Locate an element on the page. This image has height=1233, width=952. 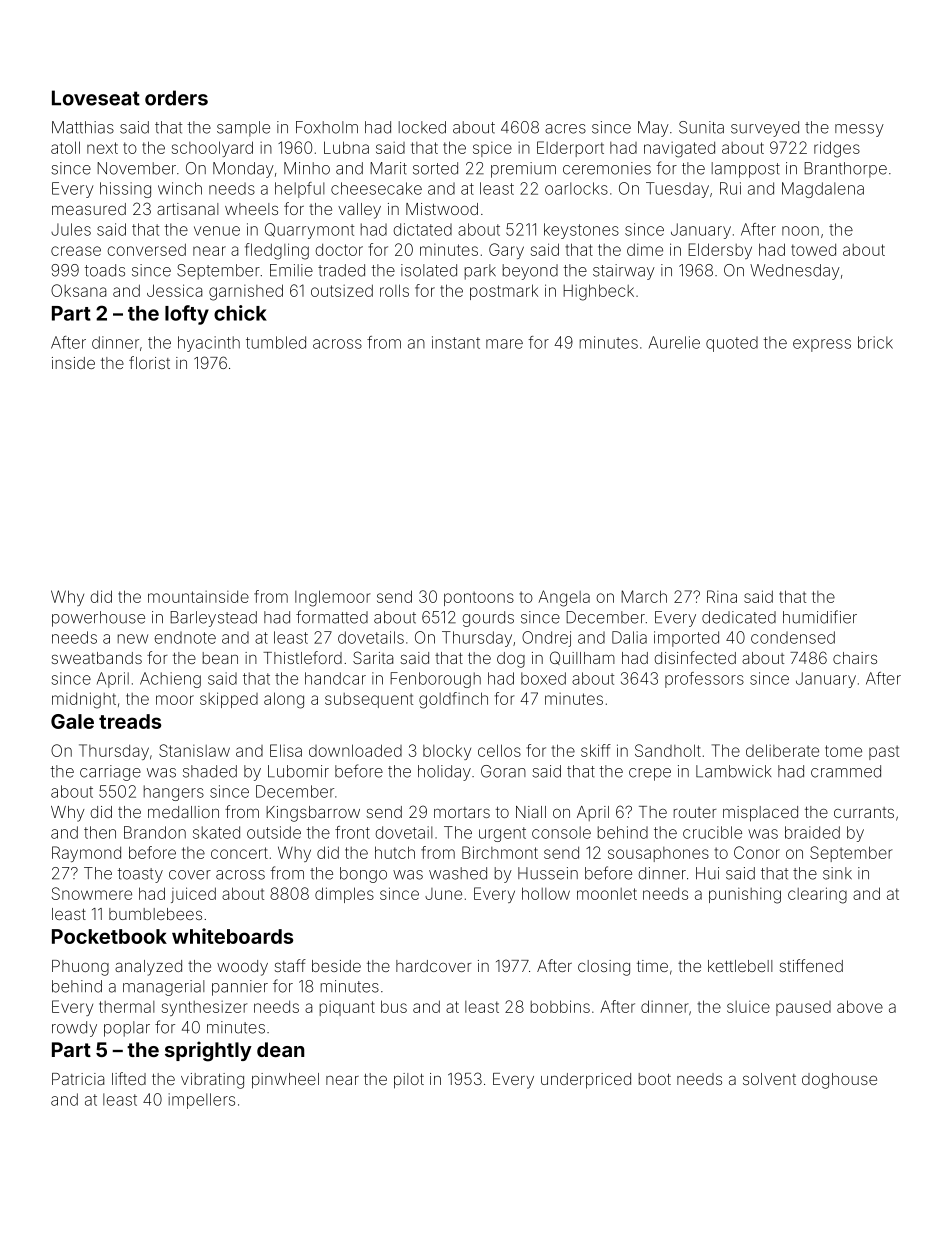
impellers is located at coordinates (201, 1101).
